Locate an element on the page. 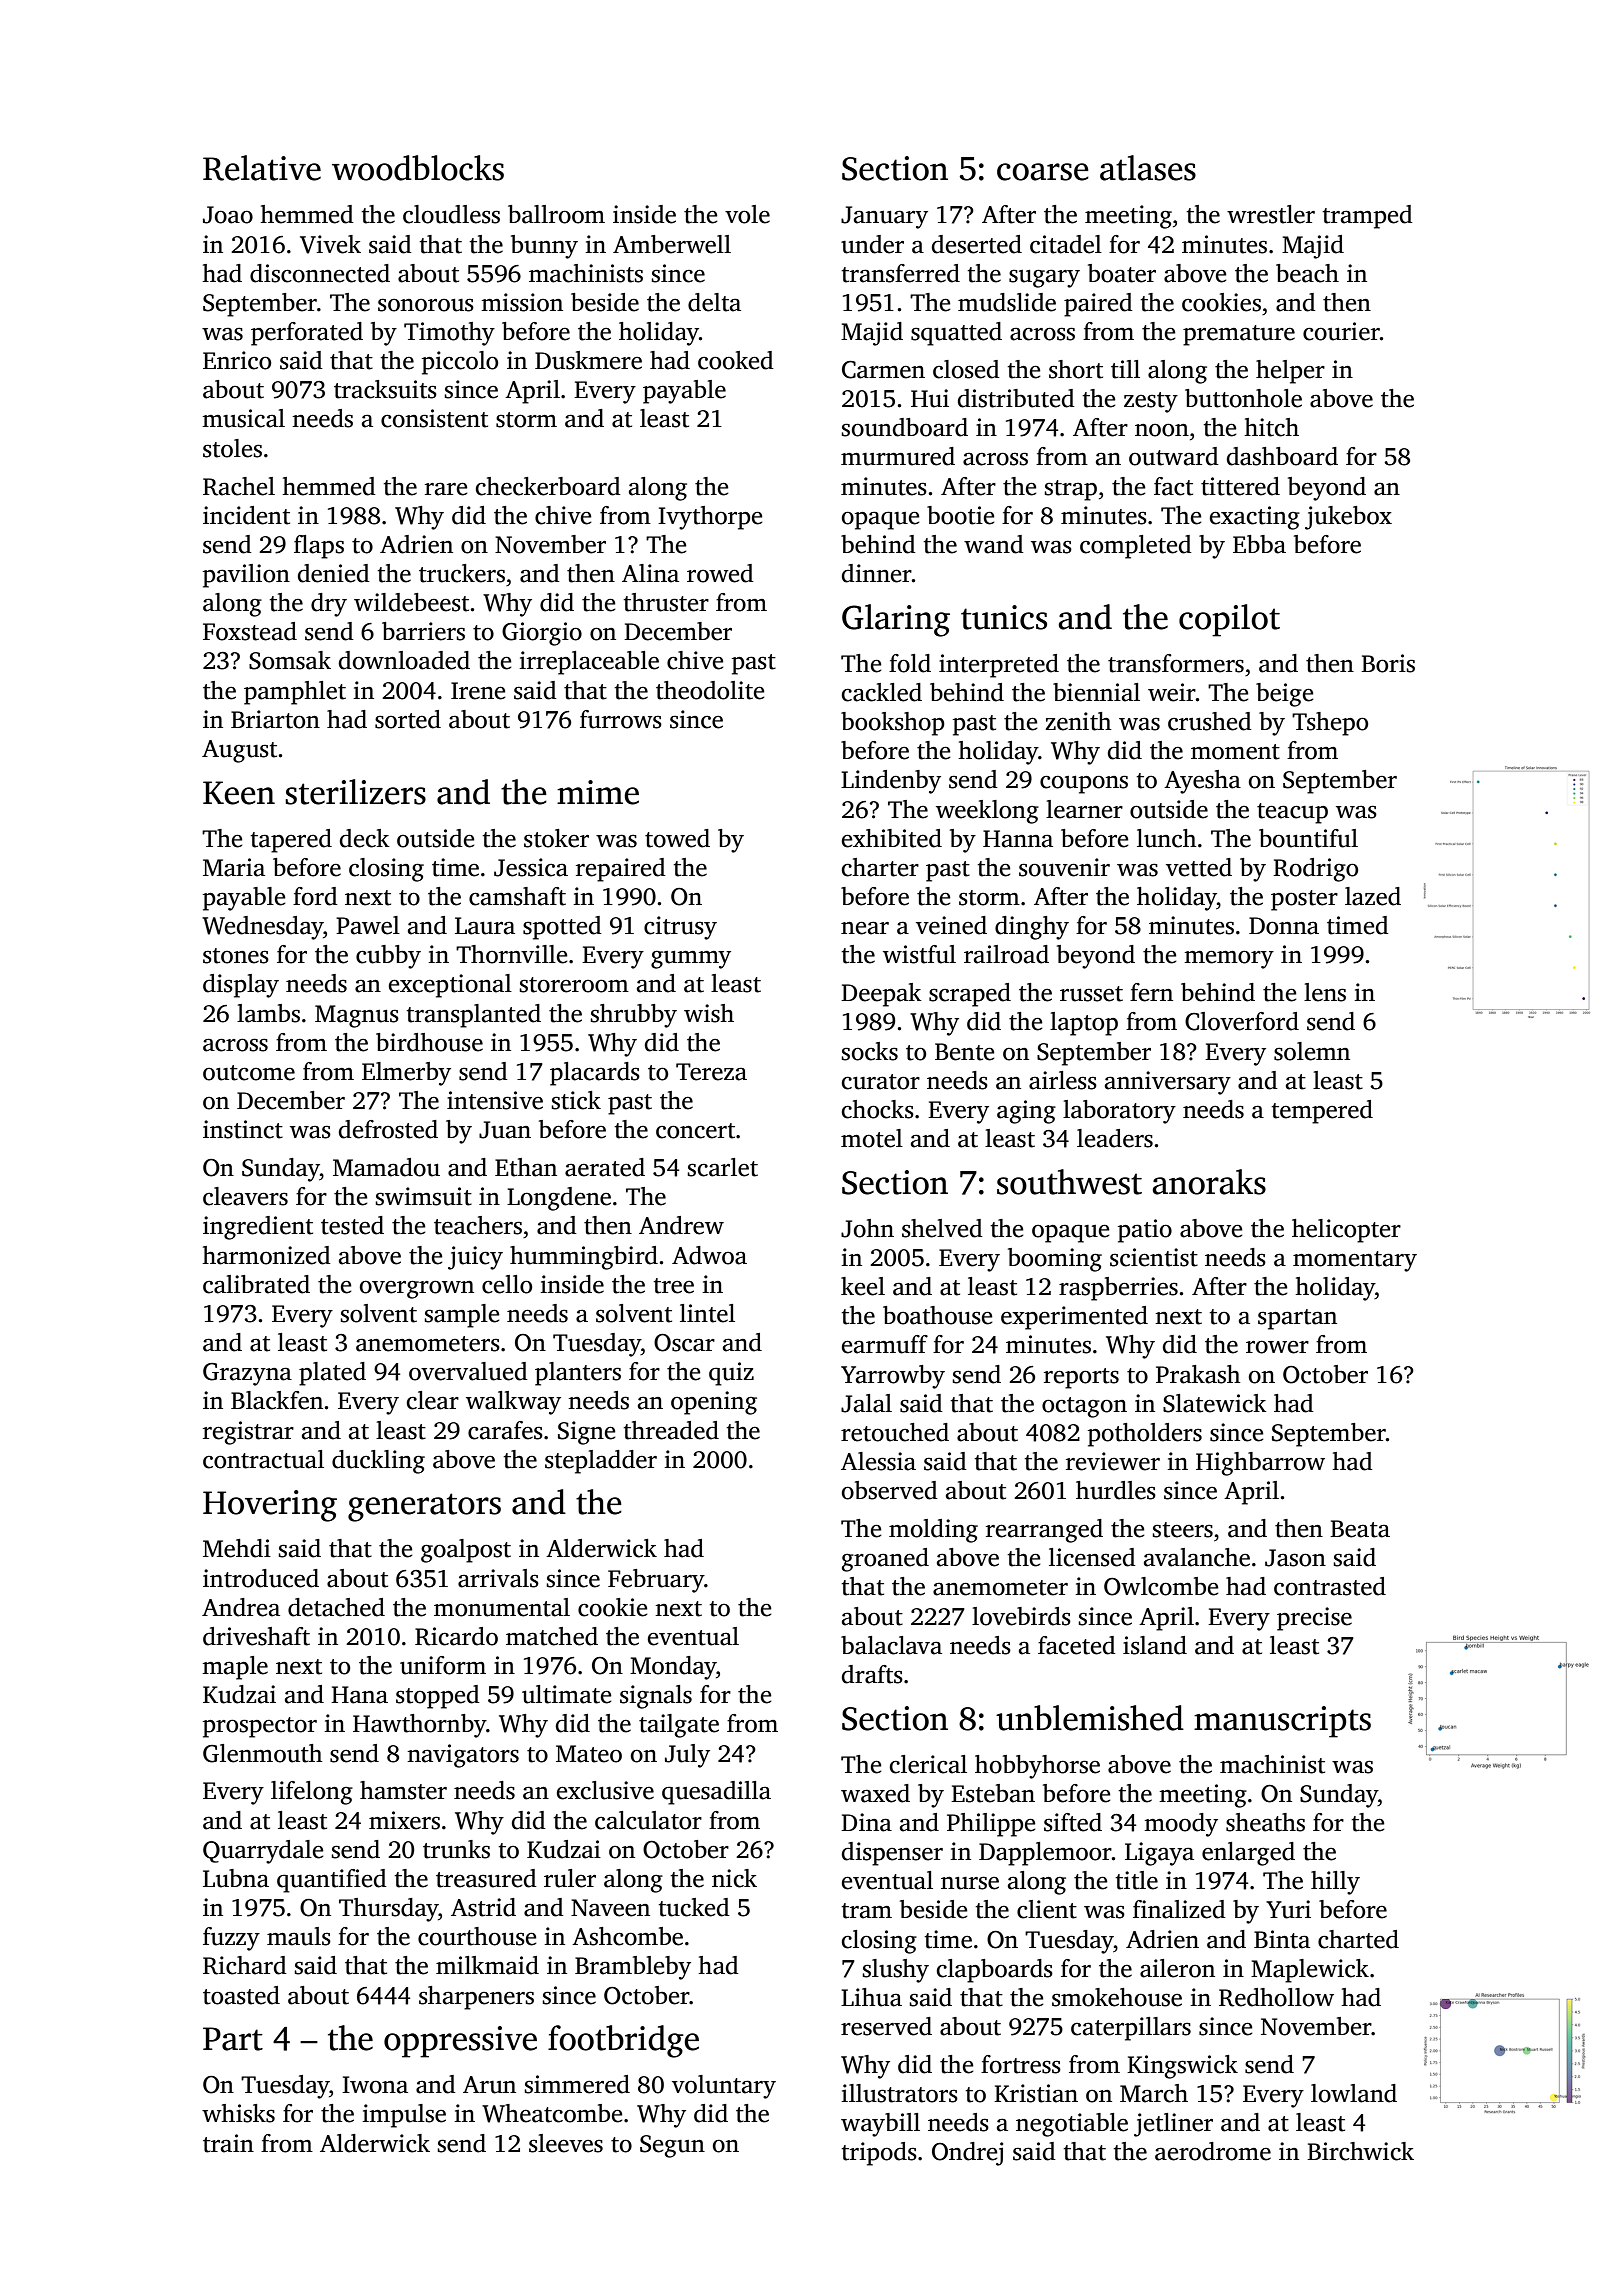  hilly is located at coordinates (1335, 1883).
